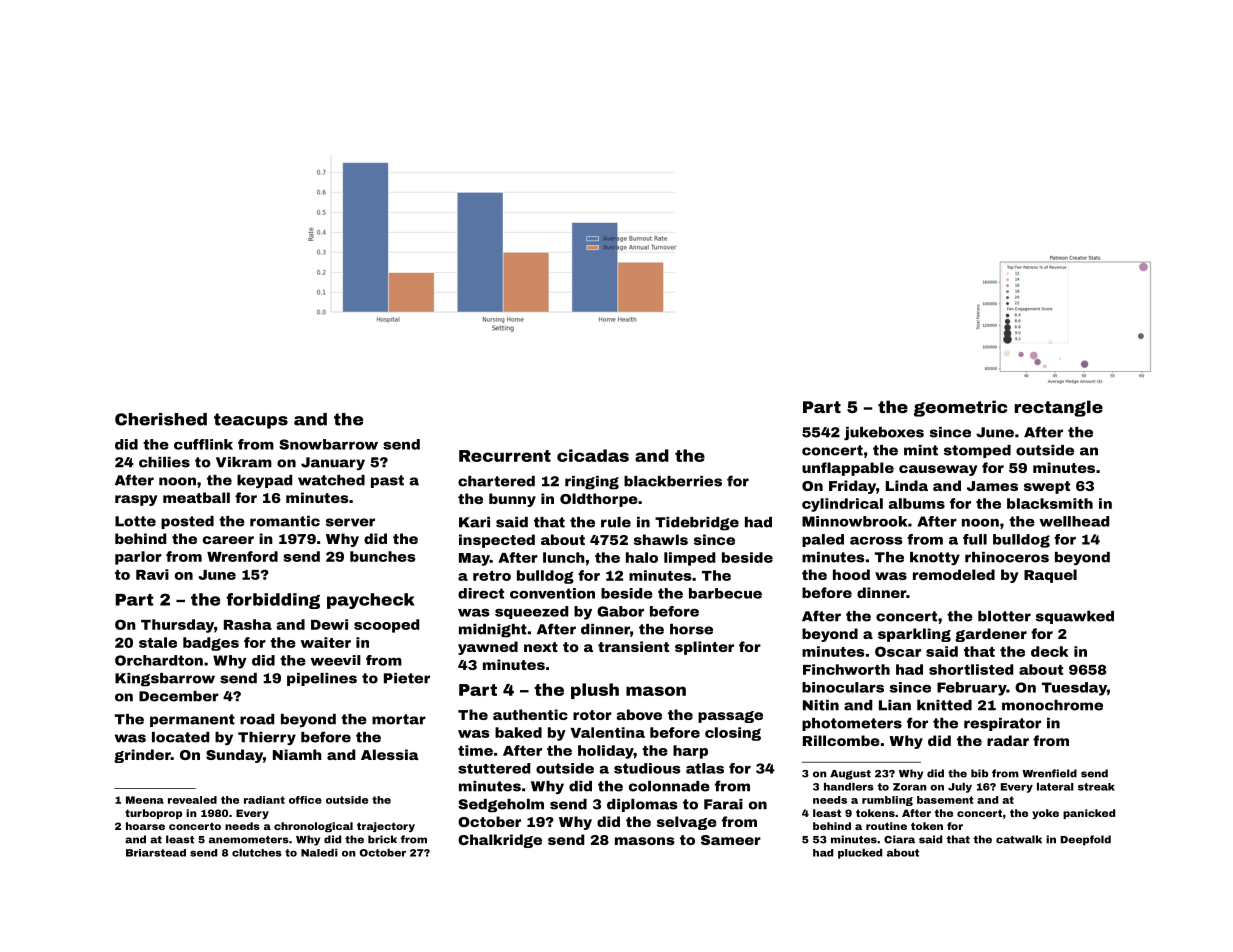 Image resolution: width=1233 pixels, height=952 pixels. Describe the element at coordinates (251, 421) in the page. I see `teacups` at that location.
